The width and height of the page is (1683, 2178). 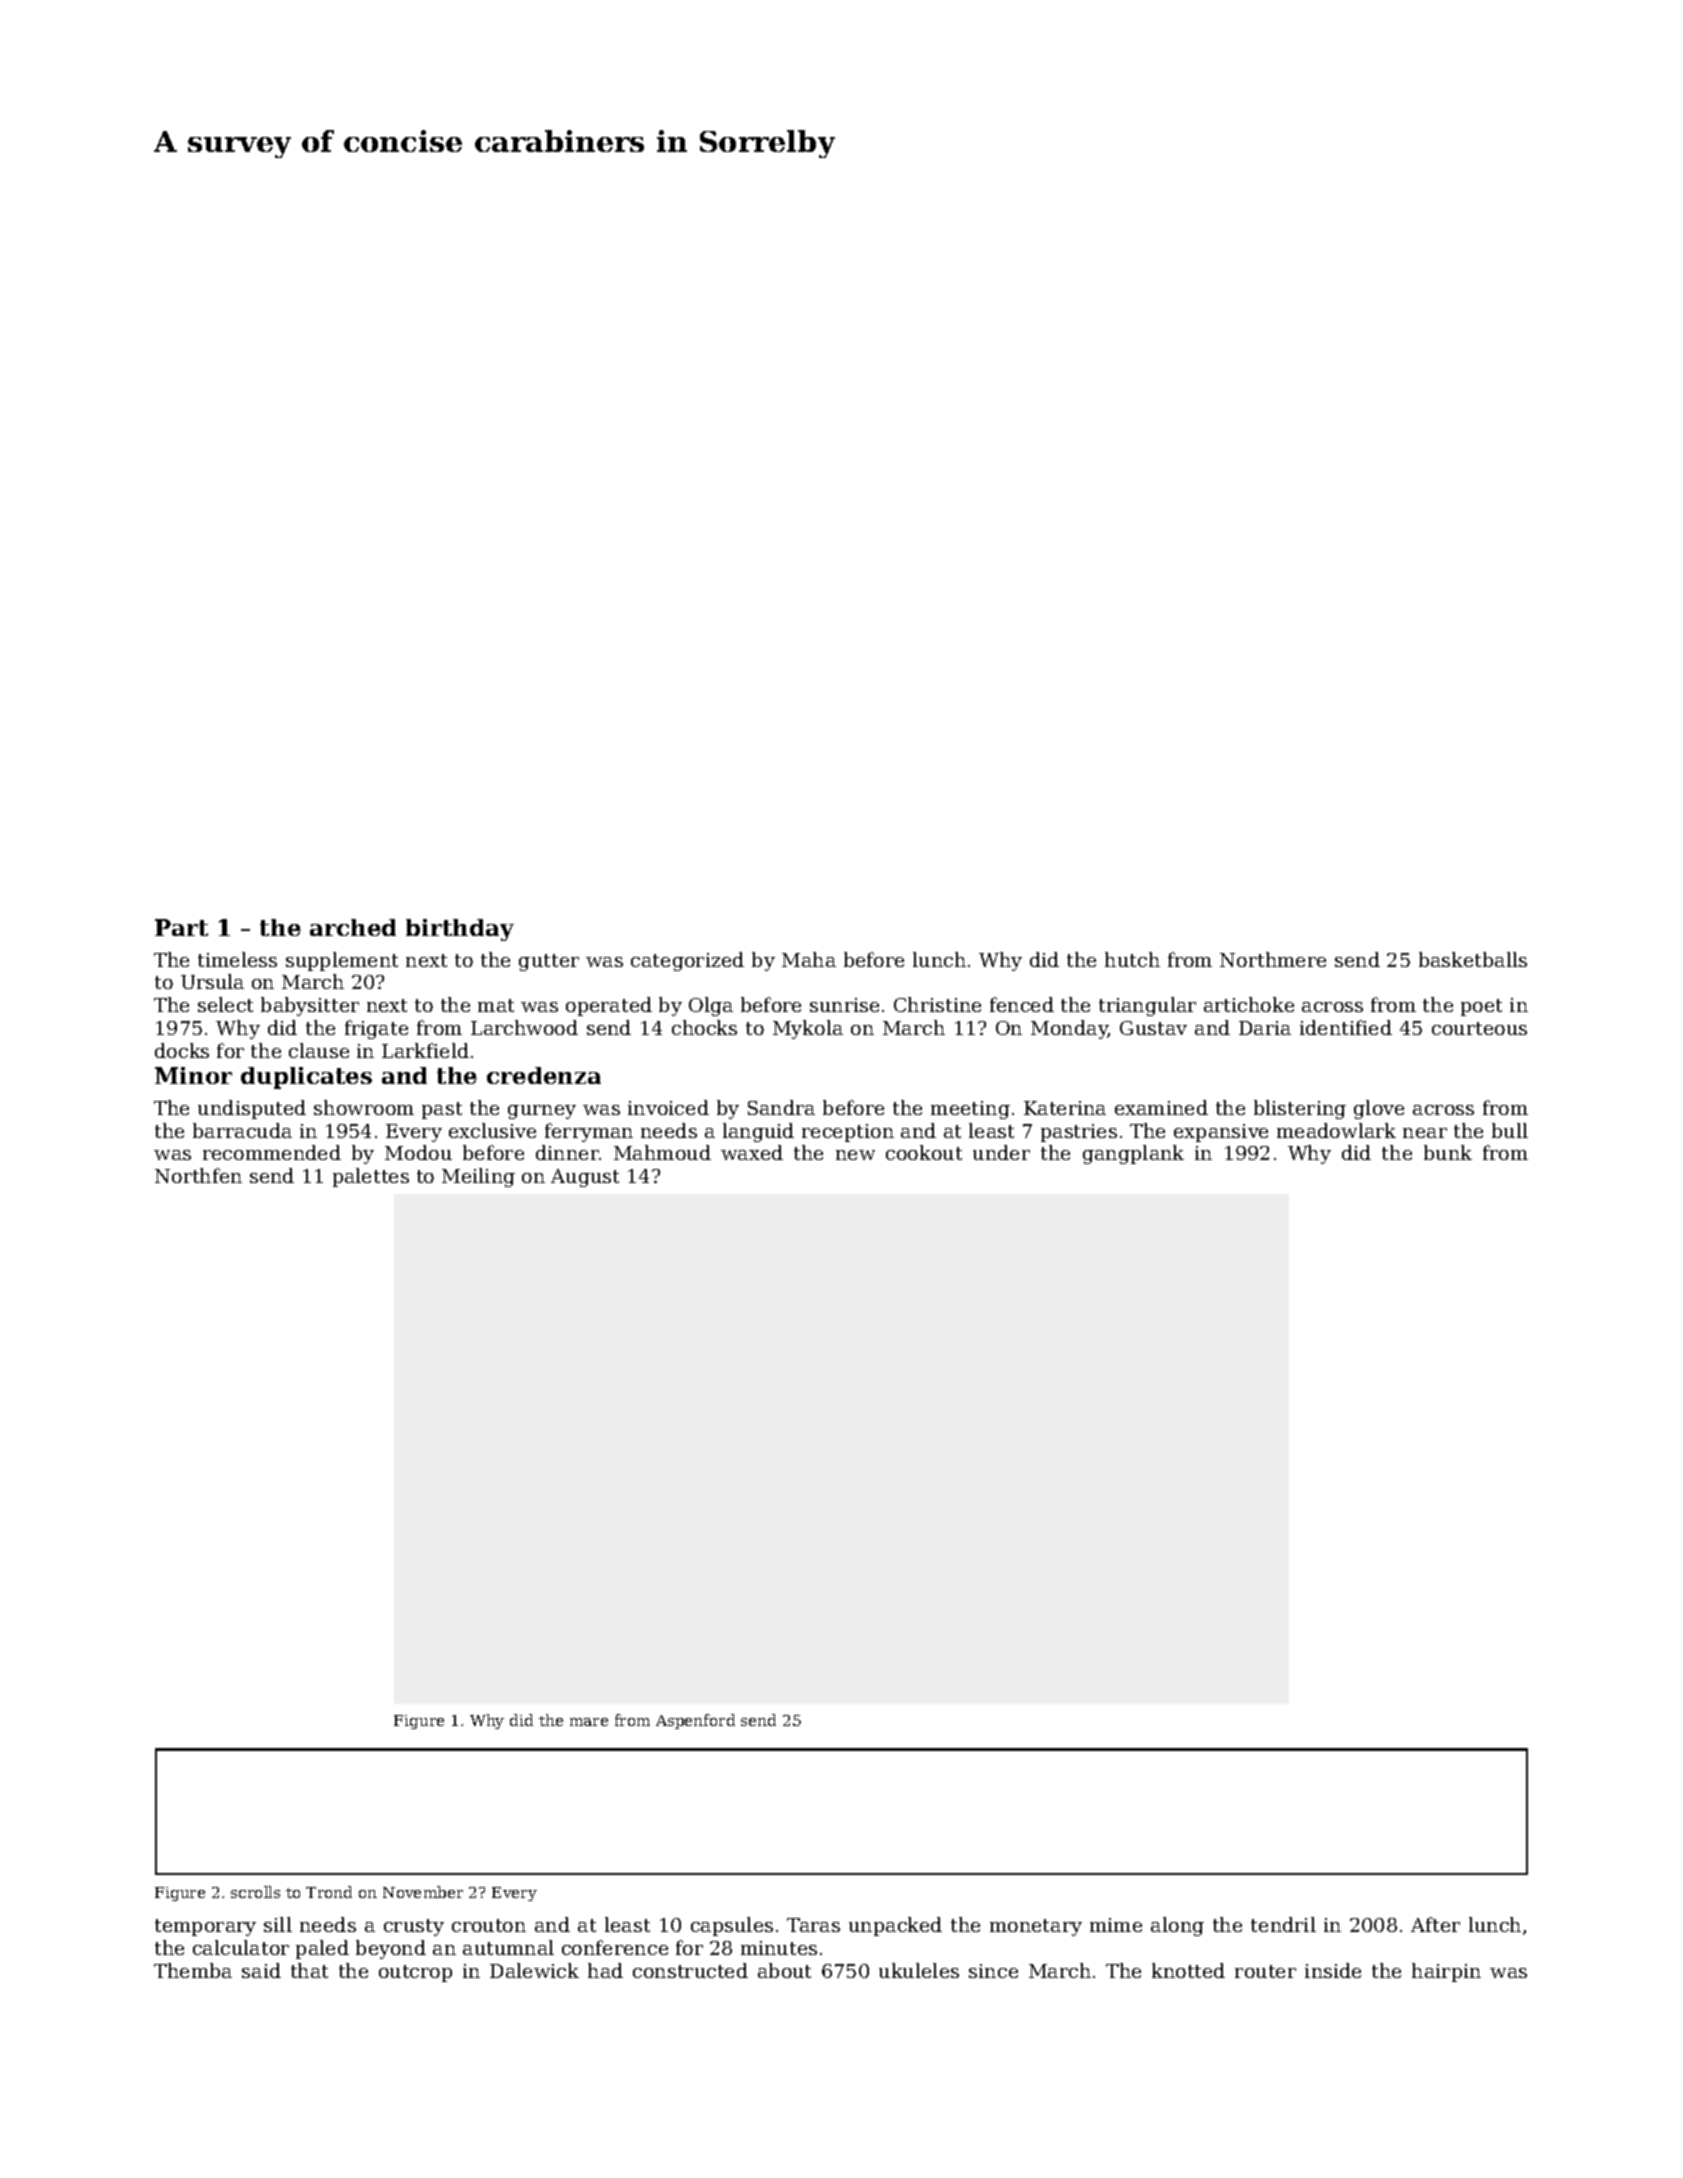 What do you see at coordinates (752, 1152) in the page?
I see `waxed` at bounding box center [752, 1152].
